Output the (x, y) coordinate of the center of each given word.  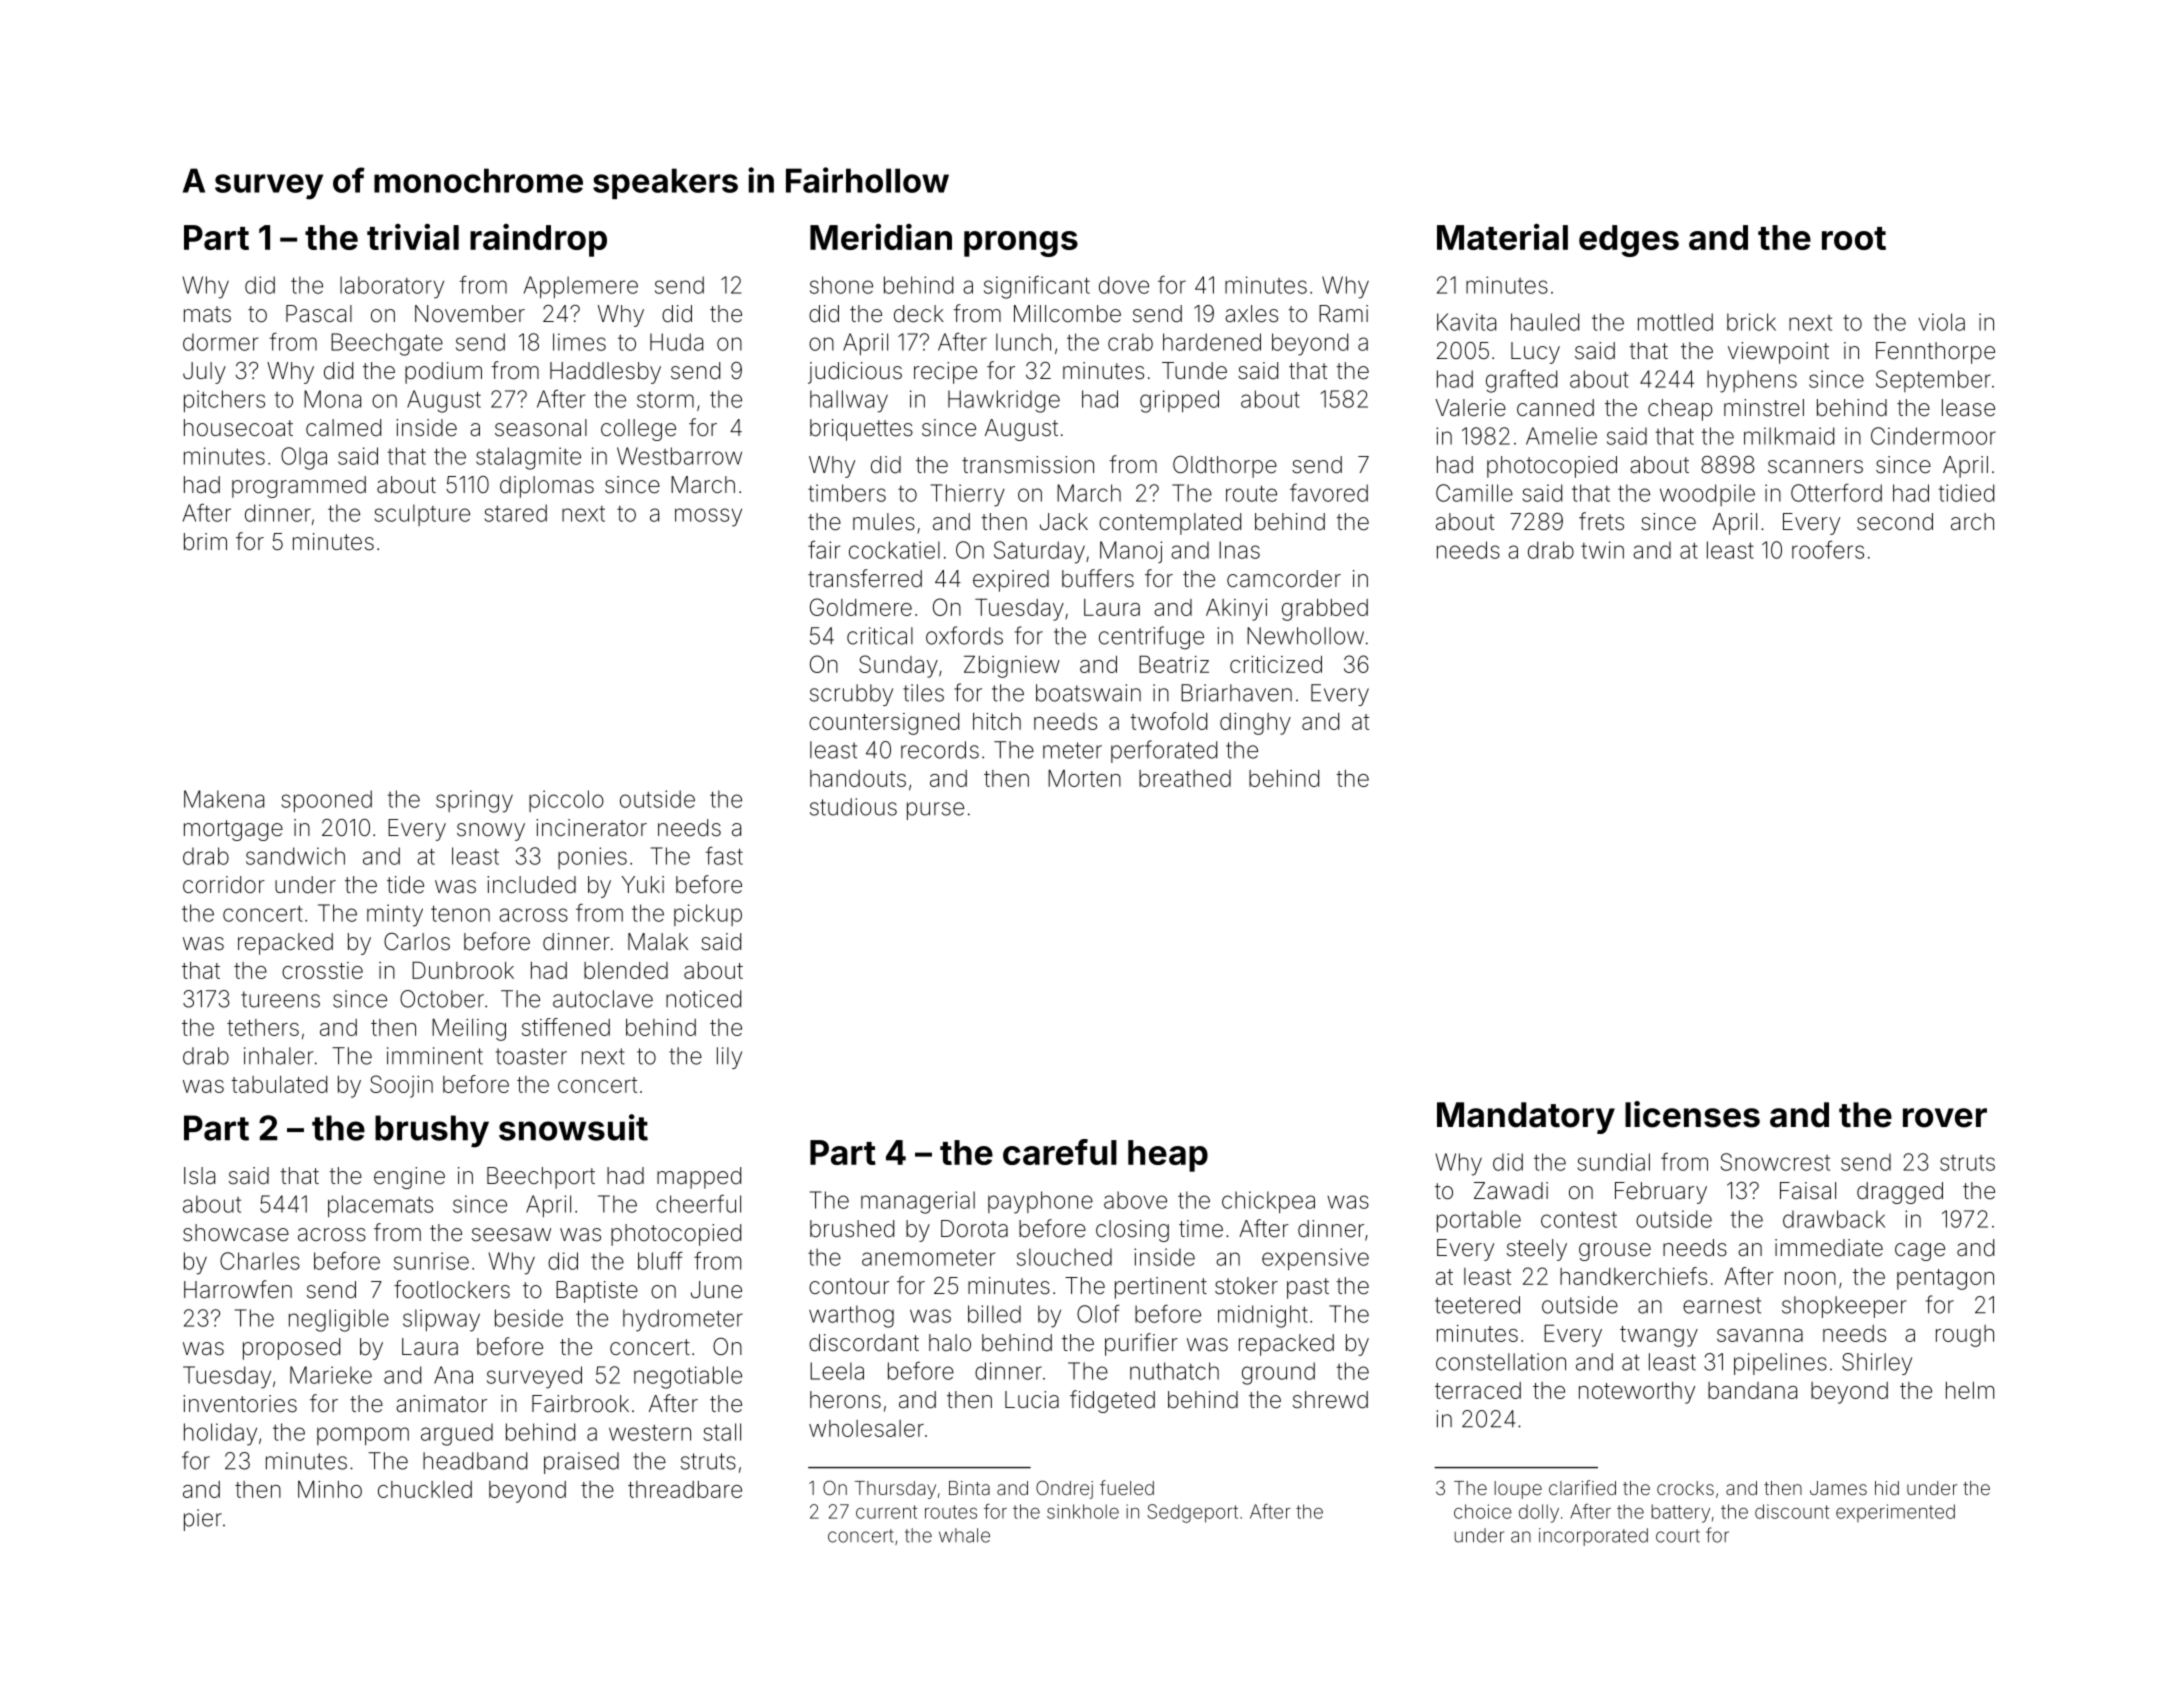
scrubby (851, 695)
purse (935, 811)
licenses (1692, 1114)
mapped (699, 1178)
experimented (1895, 1513)
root (1854, 238)
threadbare (685, 1489)
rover (1945, 1118)
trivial (413, 237)
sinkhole (1083, 1511)
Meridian (881, 237)
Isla (199, 1176)
